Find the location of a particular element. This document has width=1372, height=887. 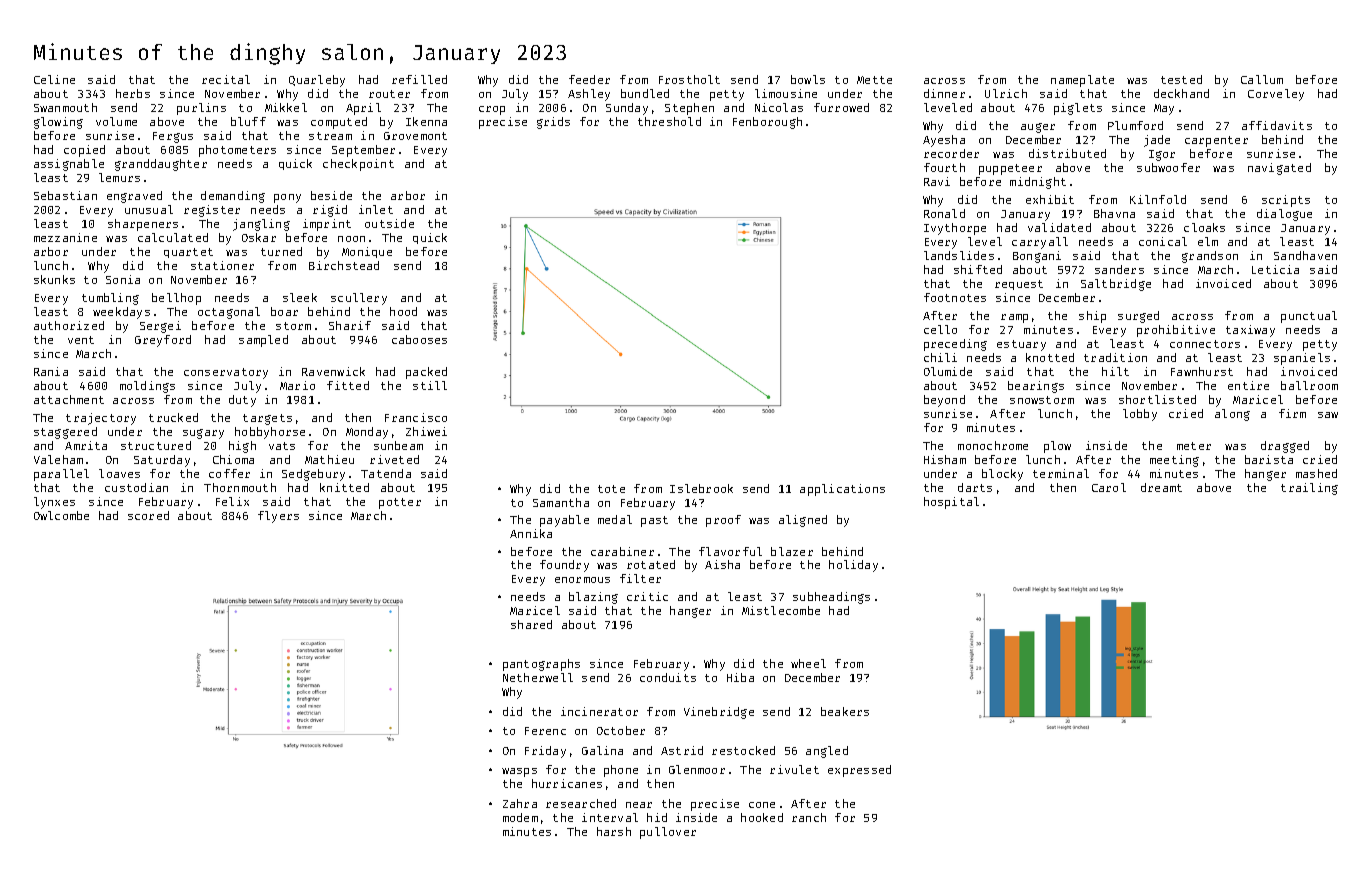

pullover is located at coordinates (668, 833).
